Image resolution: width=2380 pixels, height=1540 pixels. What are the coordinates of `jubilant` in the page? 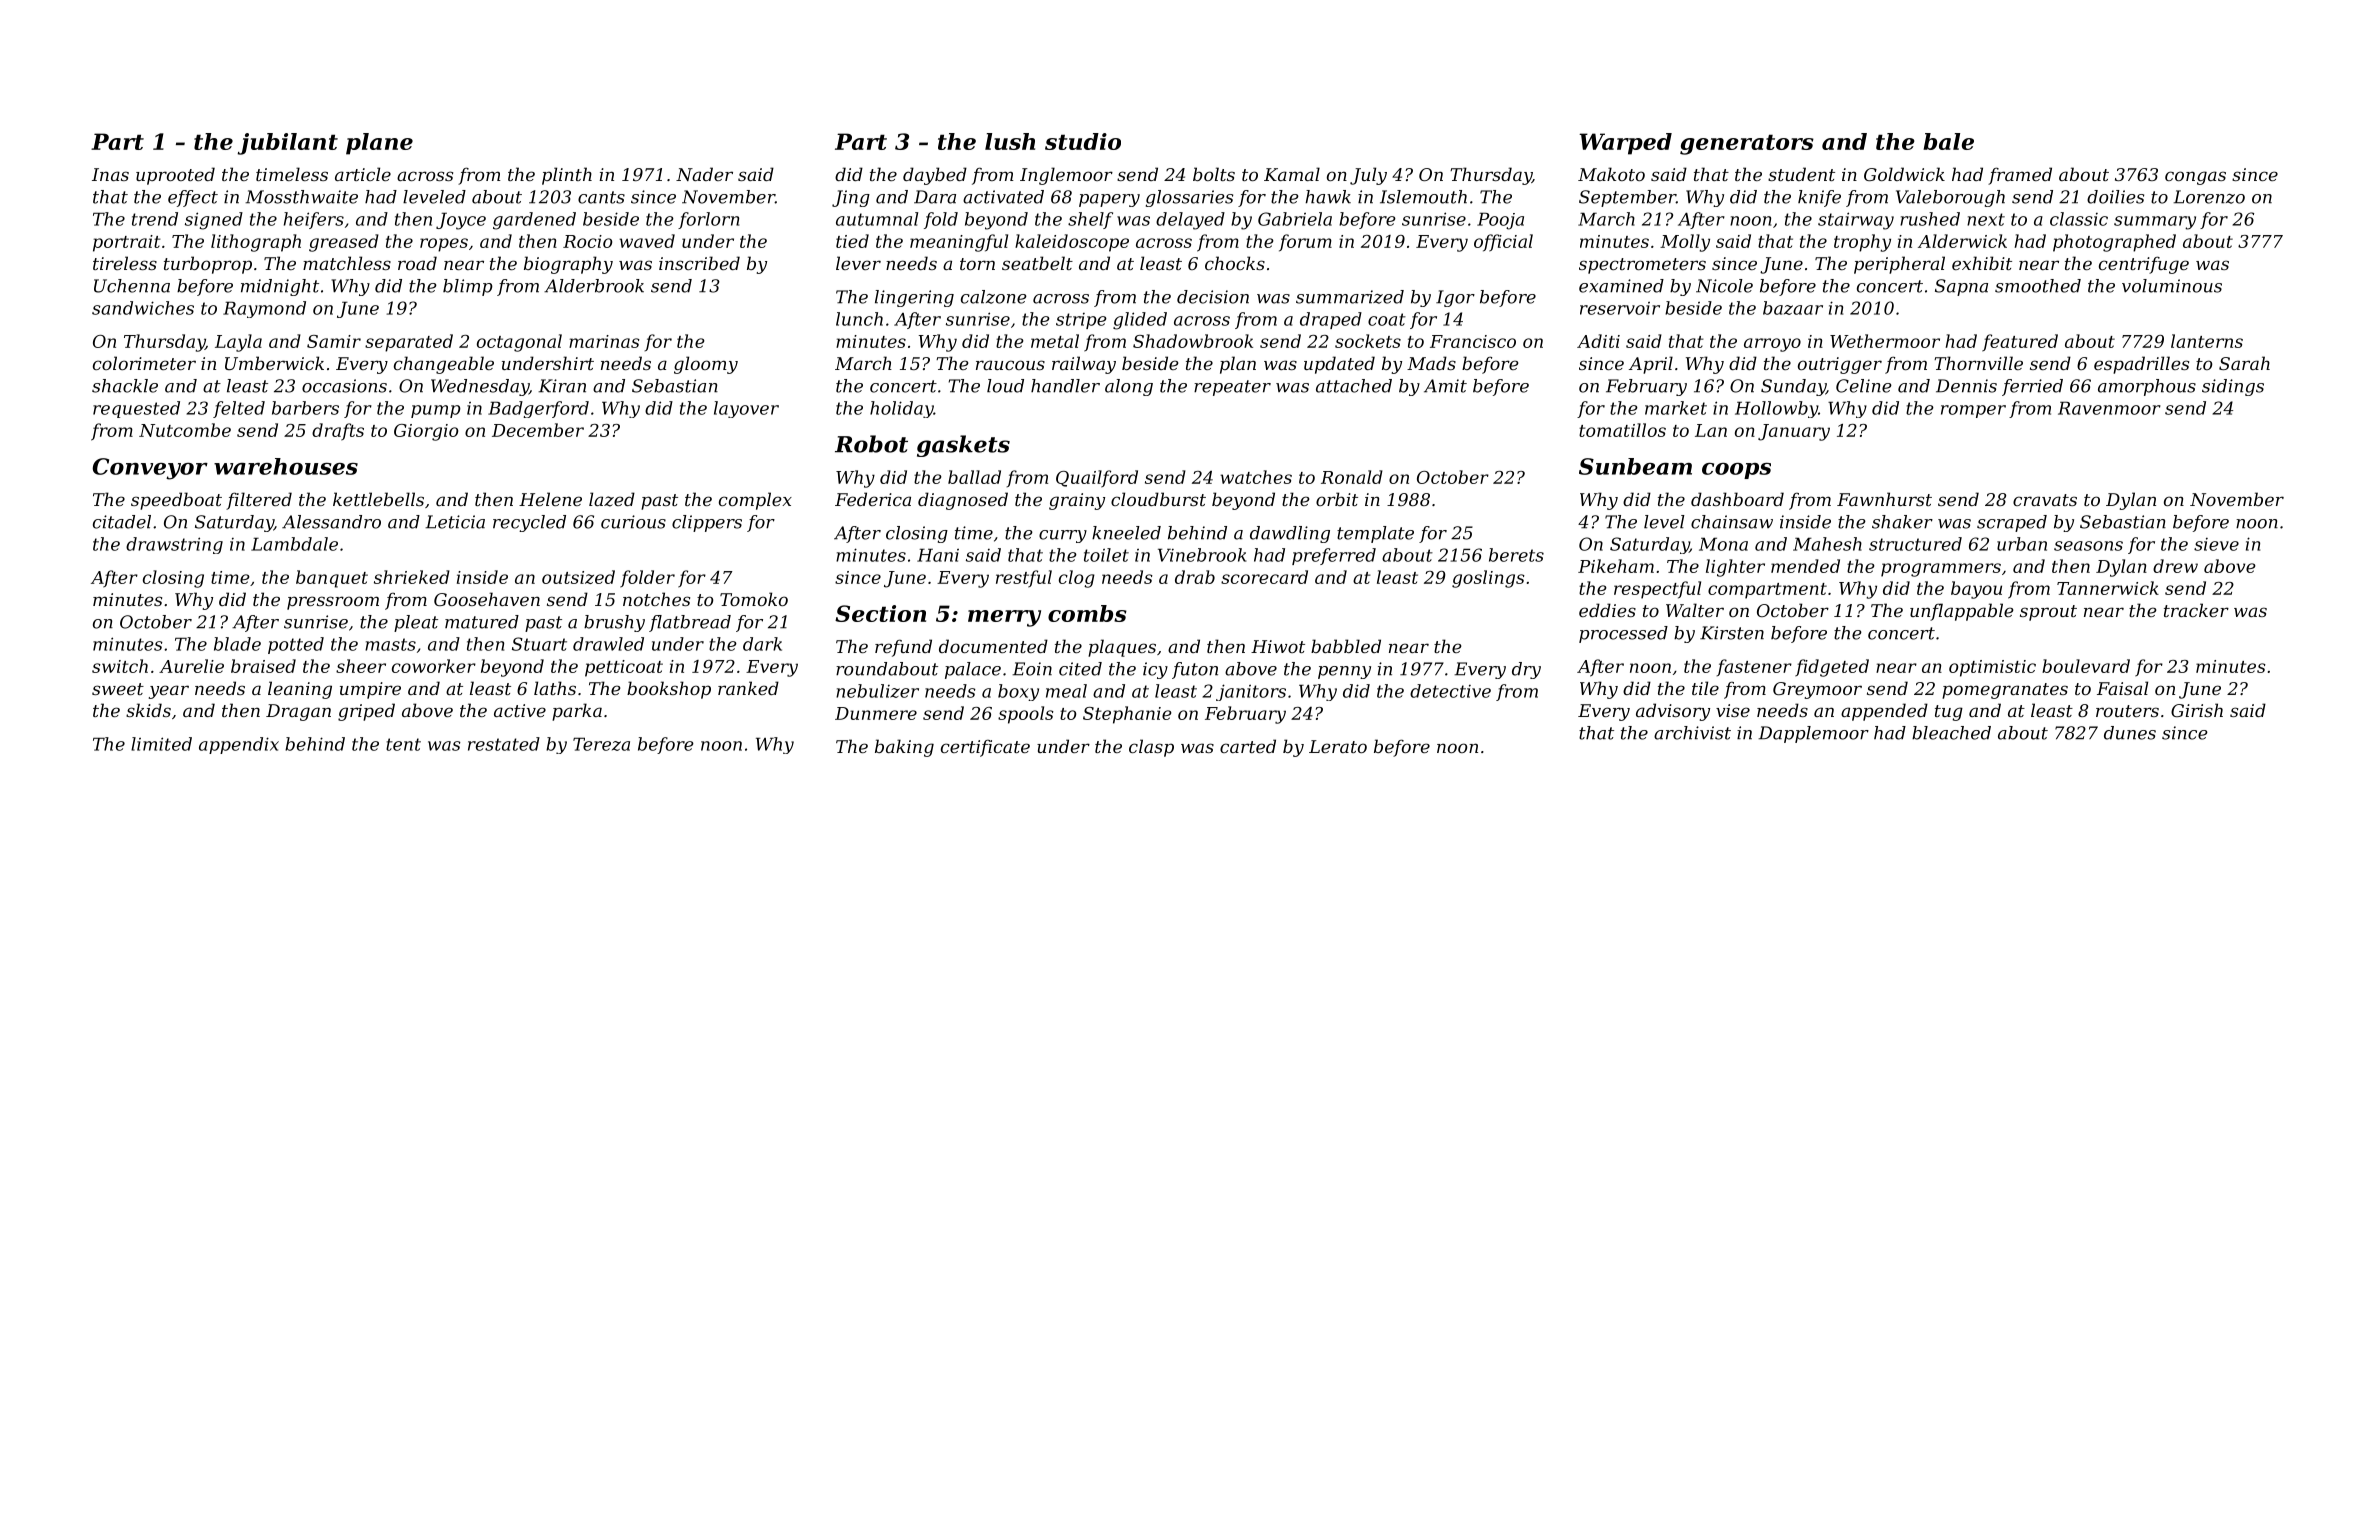 It's located at (287, 144).
